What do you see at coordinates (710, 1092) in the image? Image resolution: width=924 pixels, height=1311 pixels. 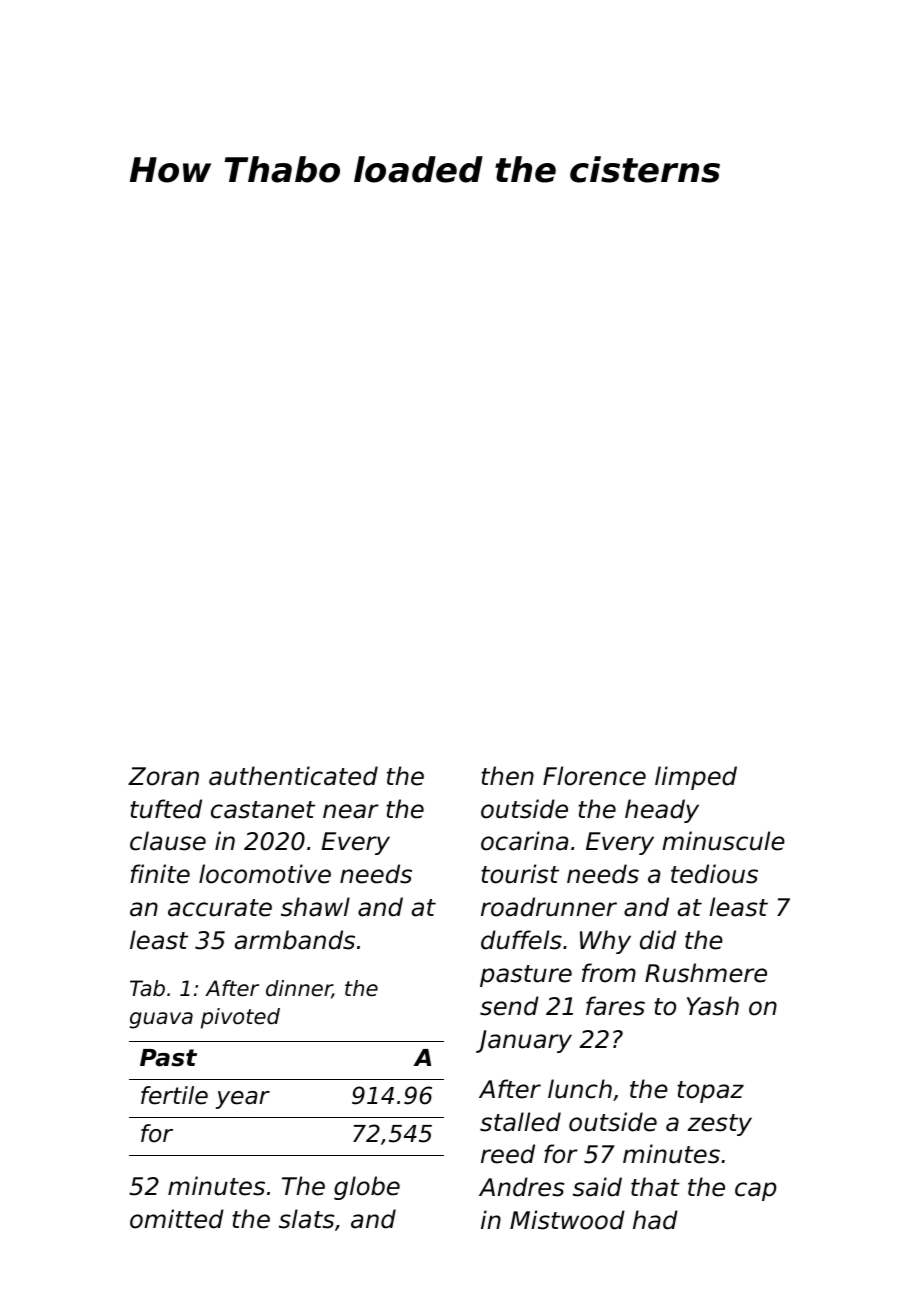 I see `topaz` at bounding box center [710, 1092].
